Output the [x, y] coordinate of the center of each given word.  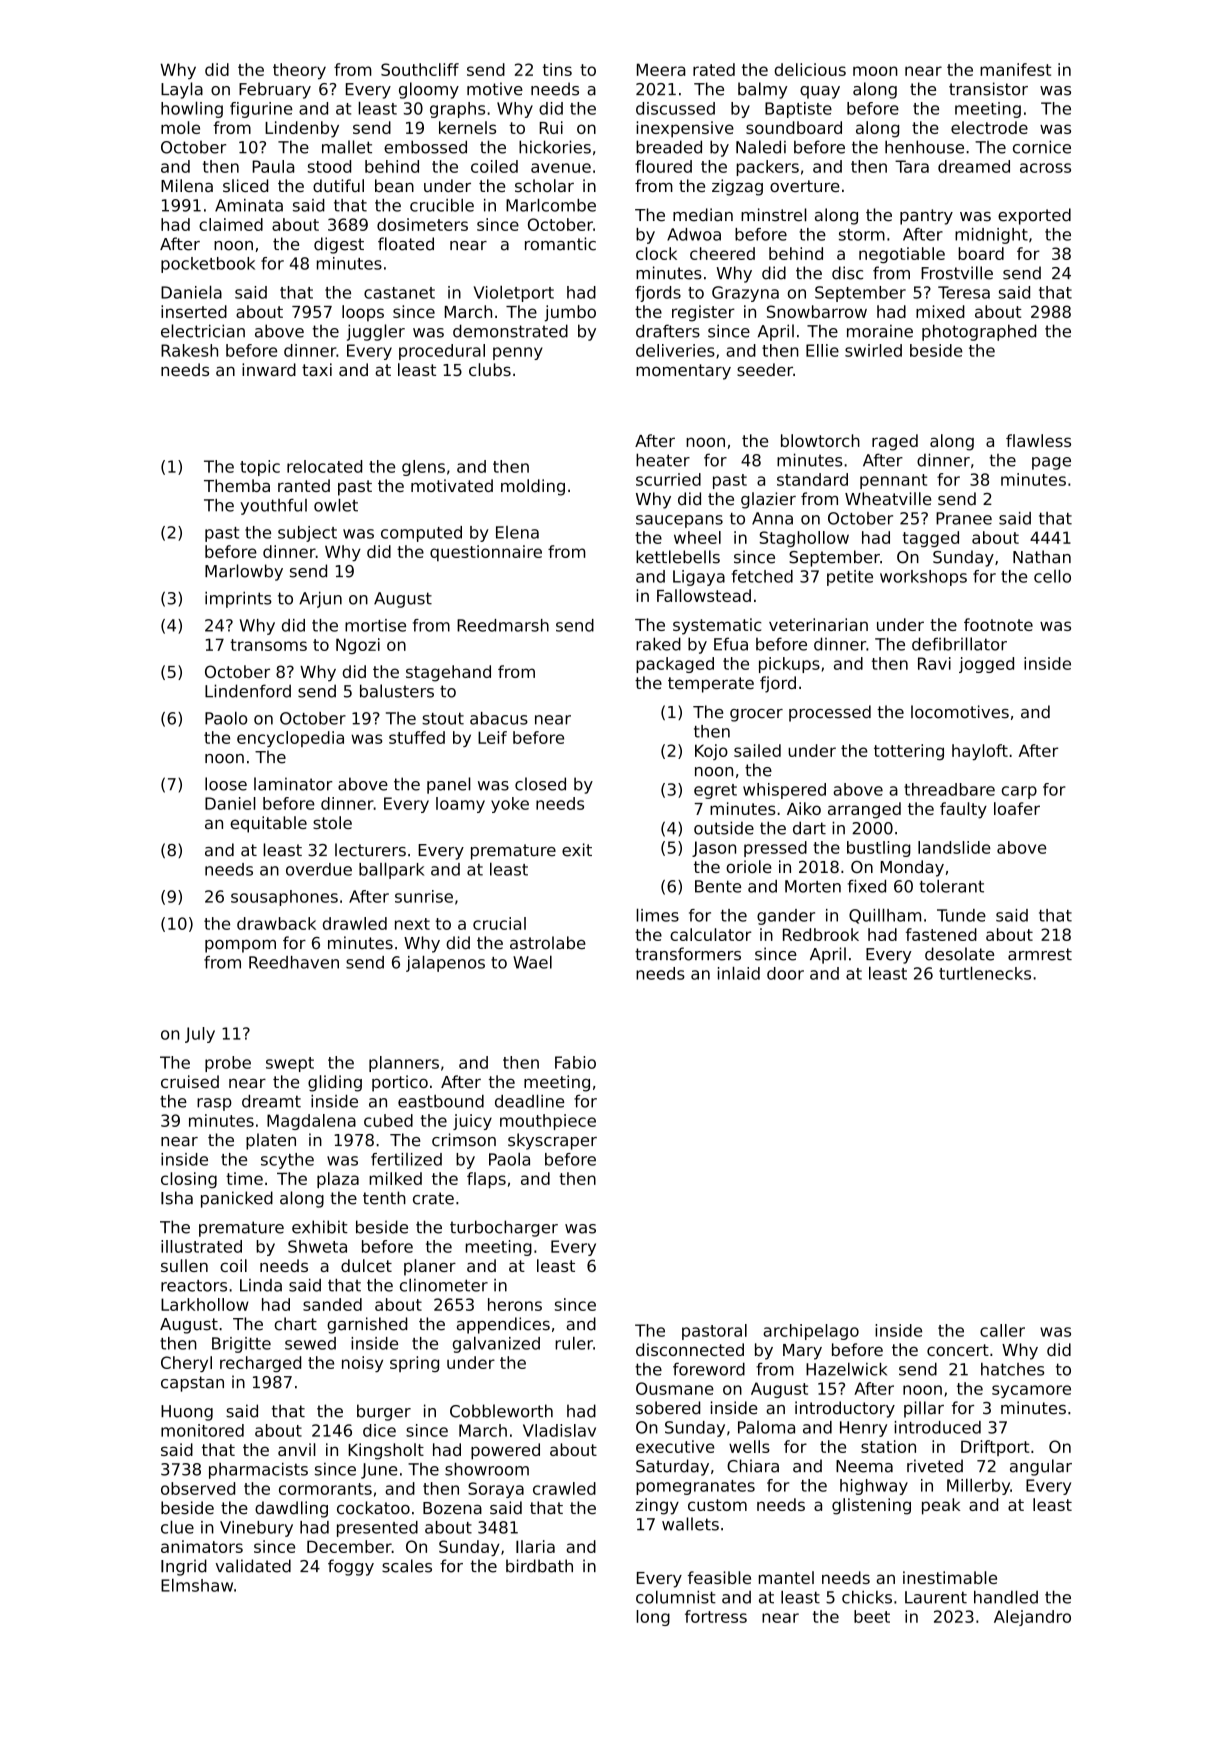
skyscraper [552, 1141]
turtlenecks [985, 973]
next [412, 924]
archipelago [811, 1332]
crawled [564, 1488]
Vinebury [256, 1529]
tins [557, 69]
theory [299, 71]
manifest [1015, 69]
